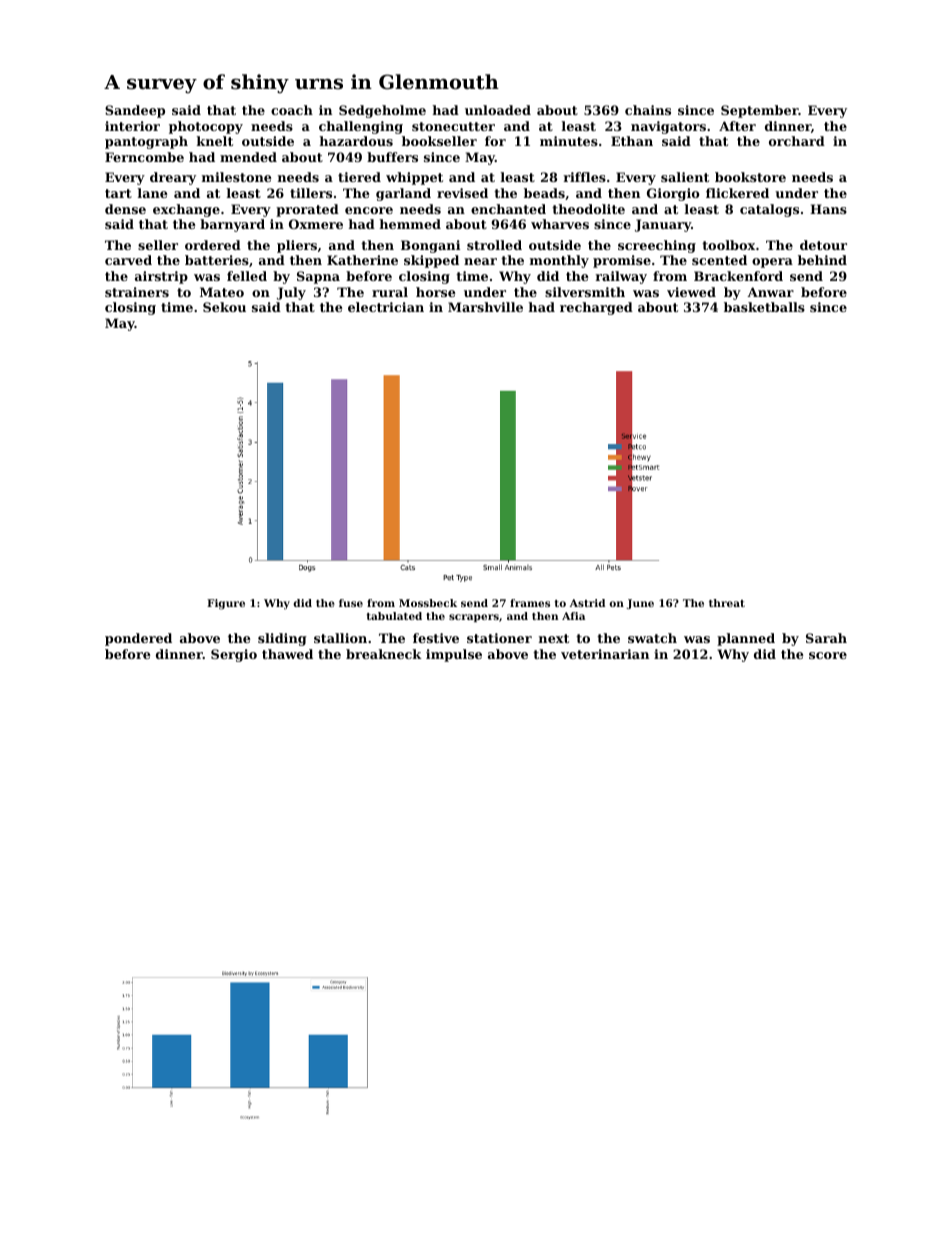 This screenshot has height=1233, width=952. Describe the element at coordinates (691, 292) in the screenshot. I see `viewed` at that location.
